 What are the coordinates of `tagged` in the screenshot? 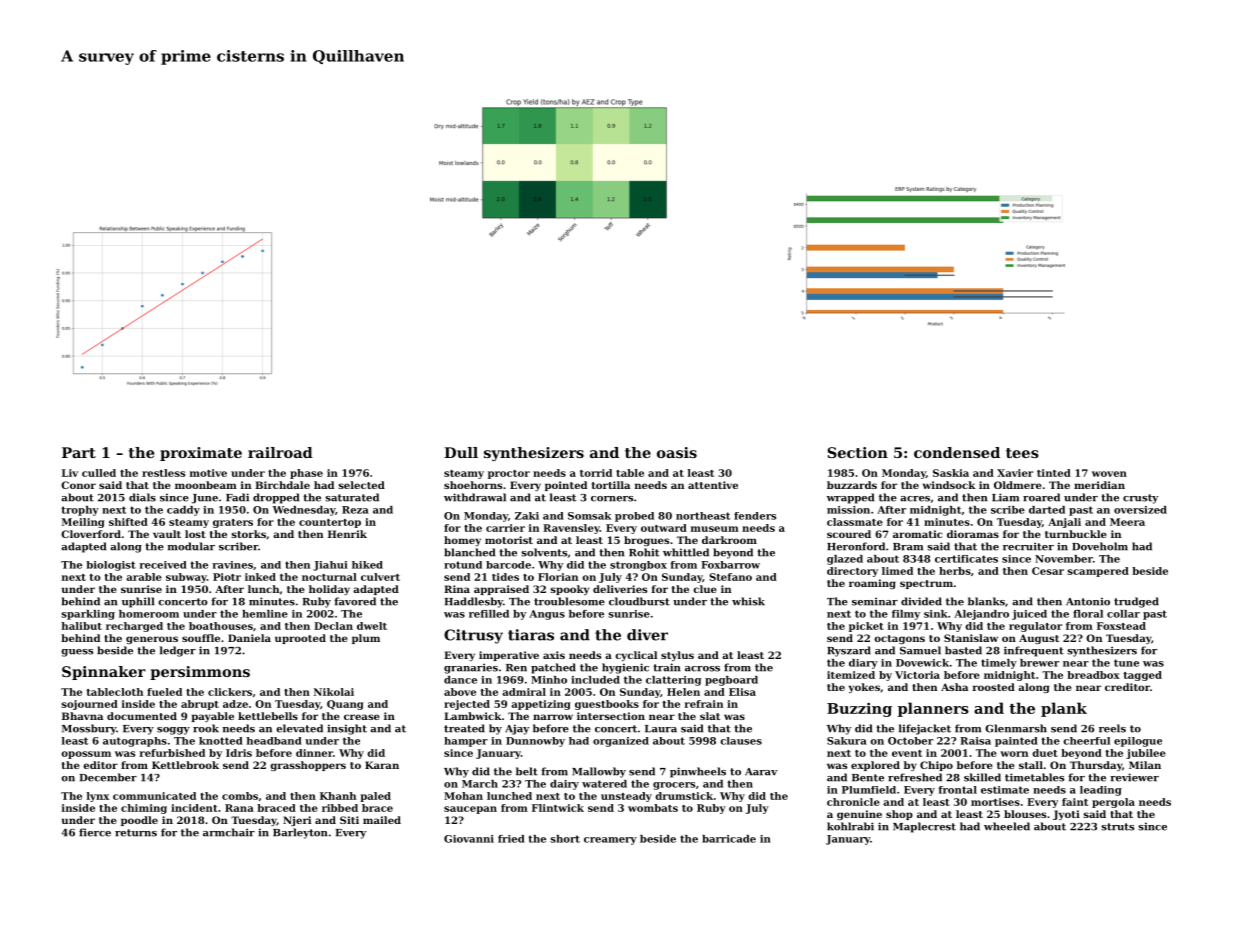 It's located at (1142, 676).
